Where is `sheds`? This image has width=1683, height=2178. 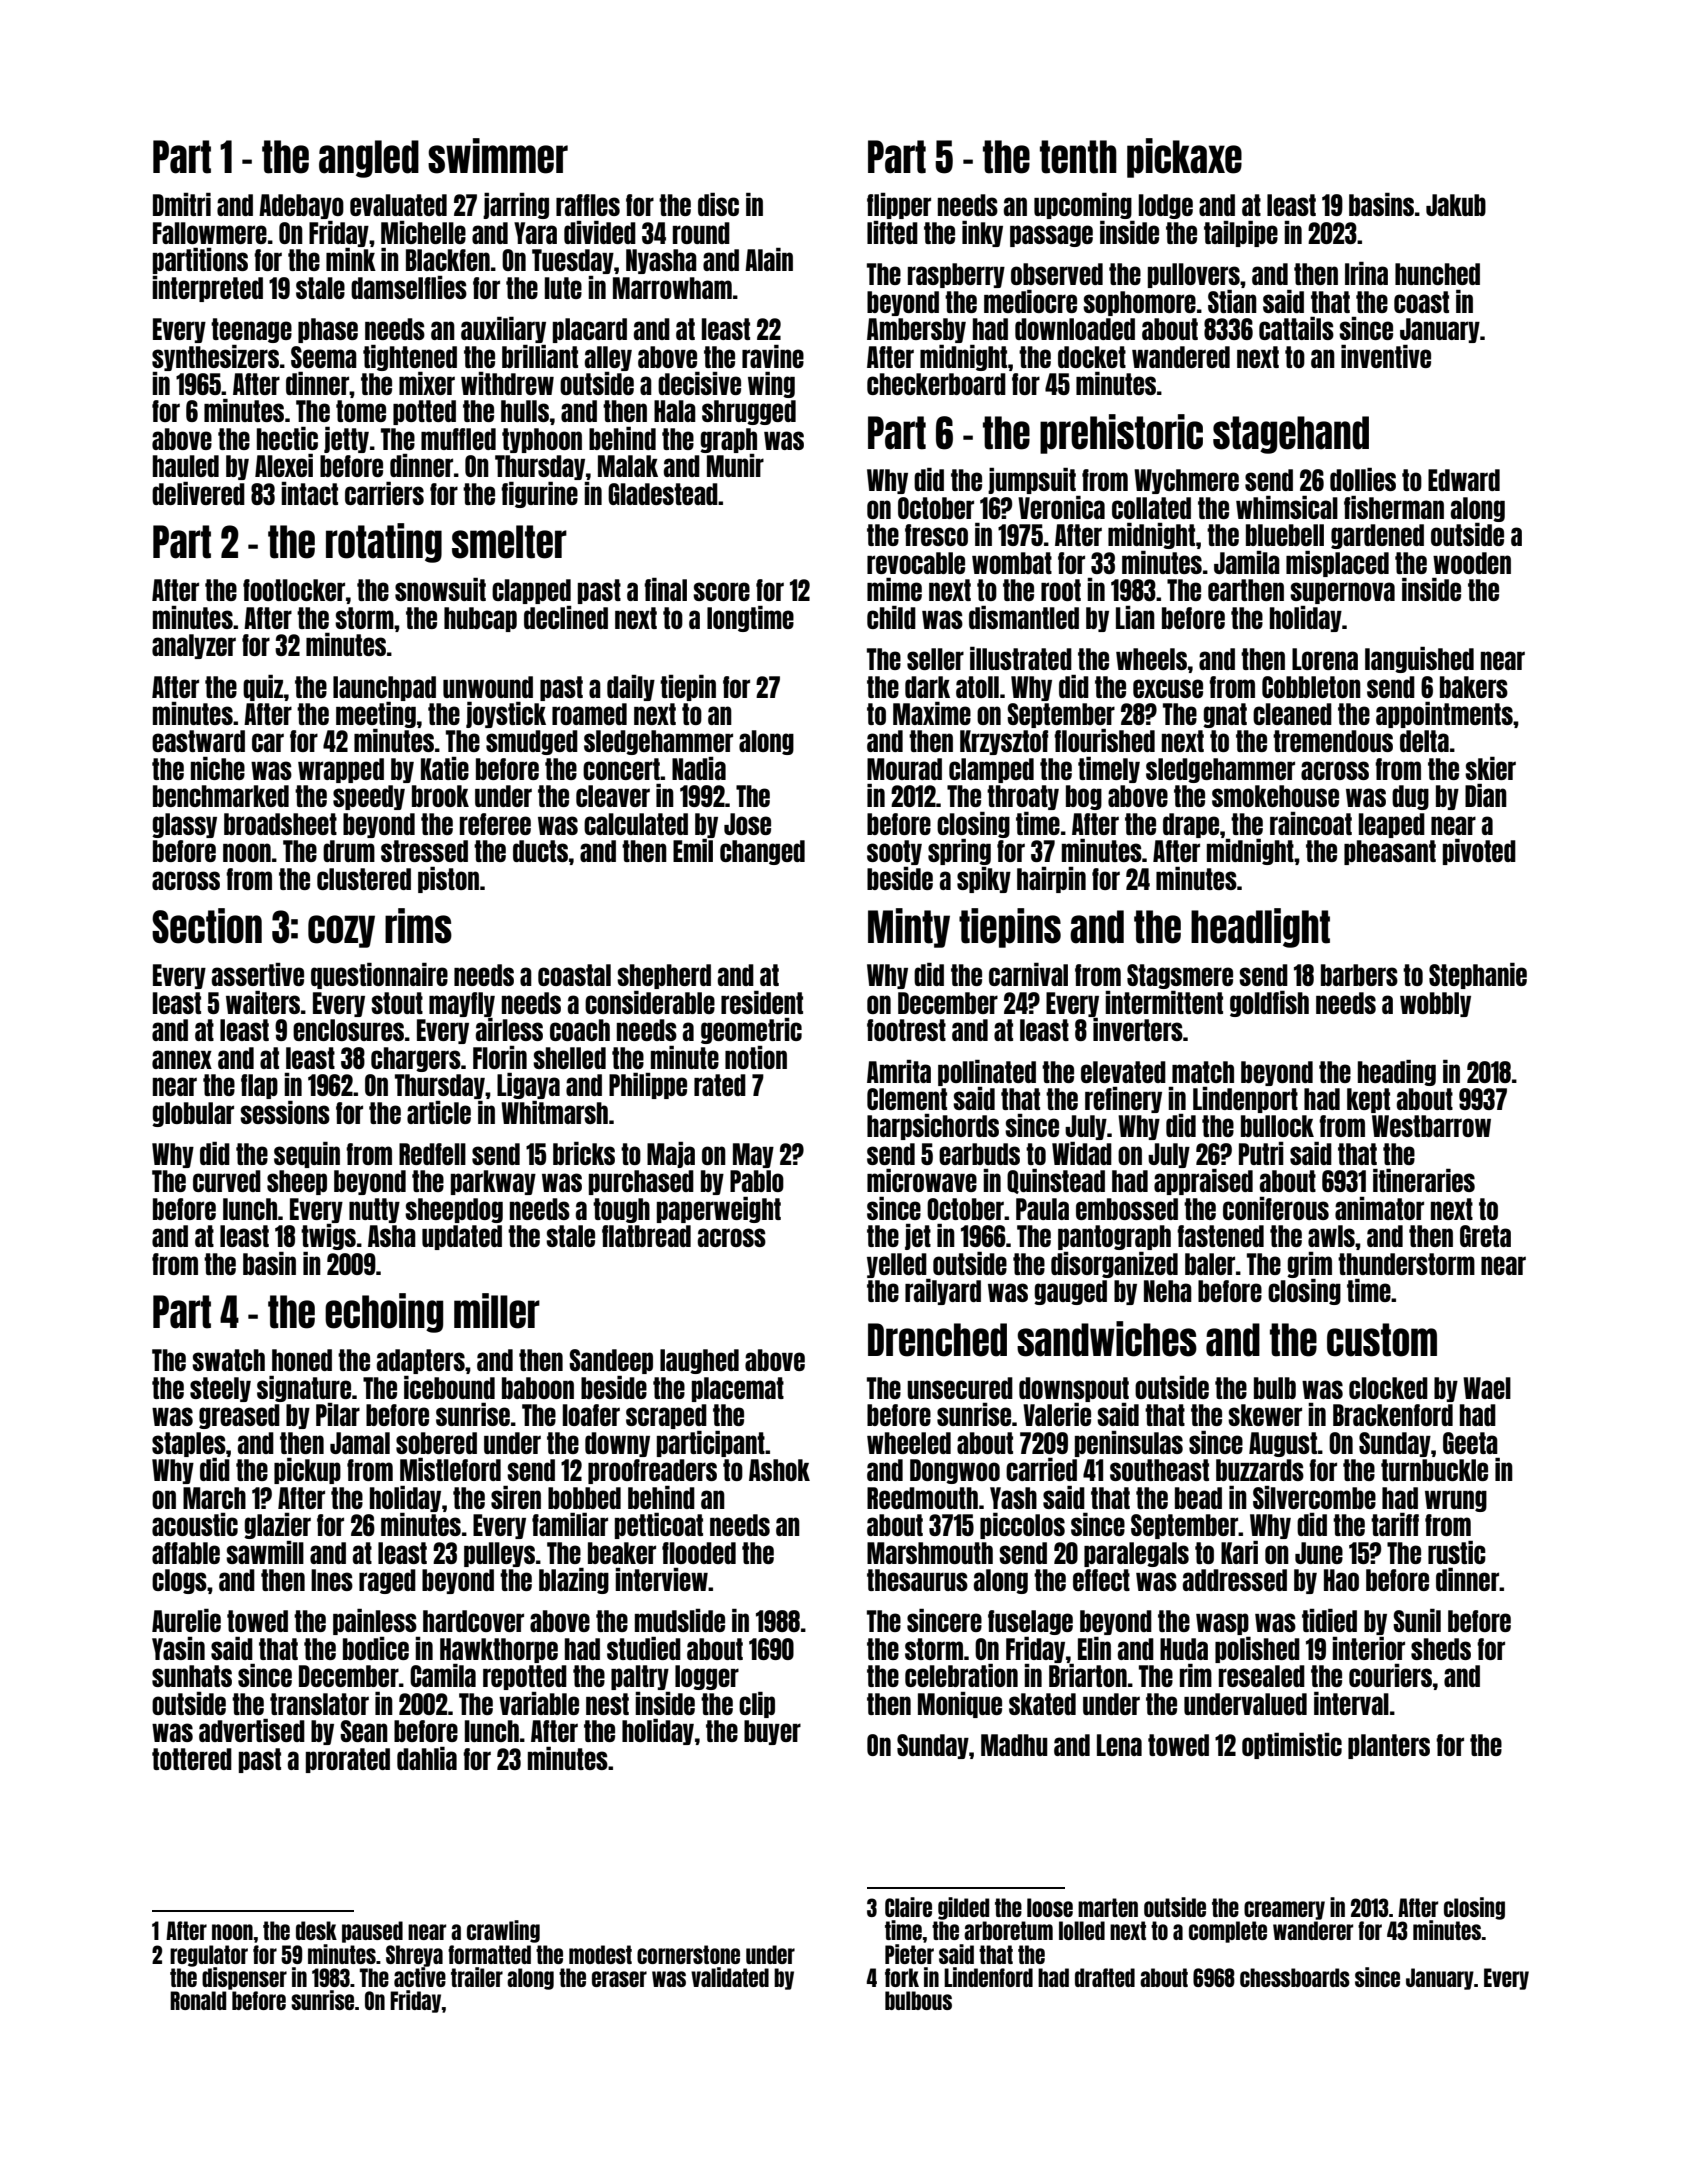
sheds is located at coordinates (1441, 1649).
